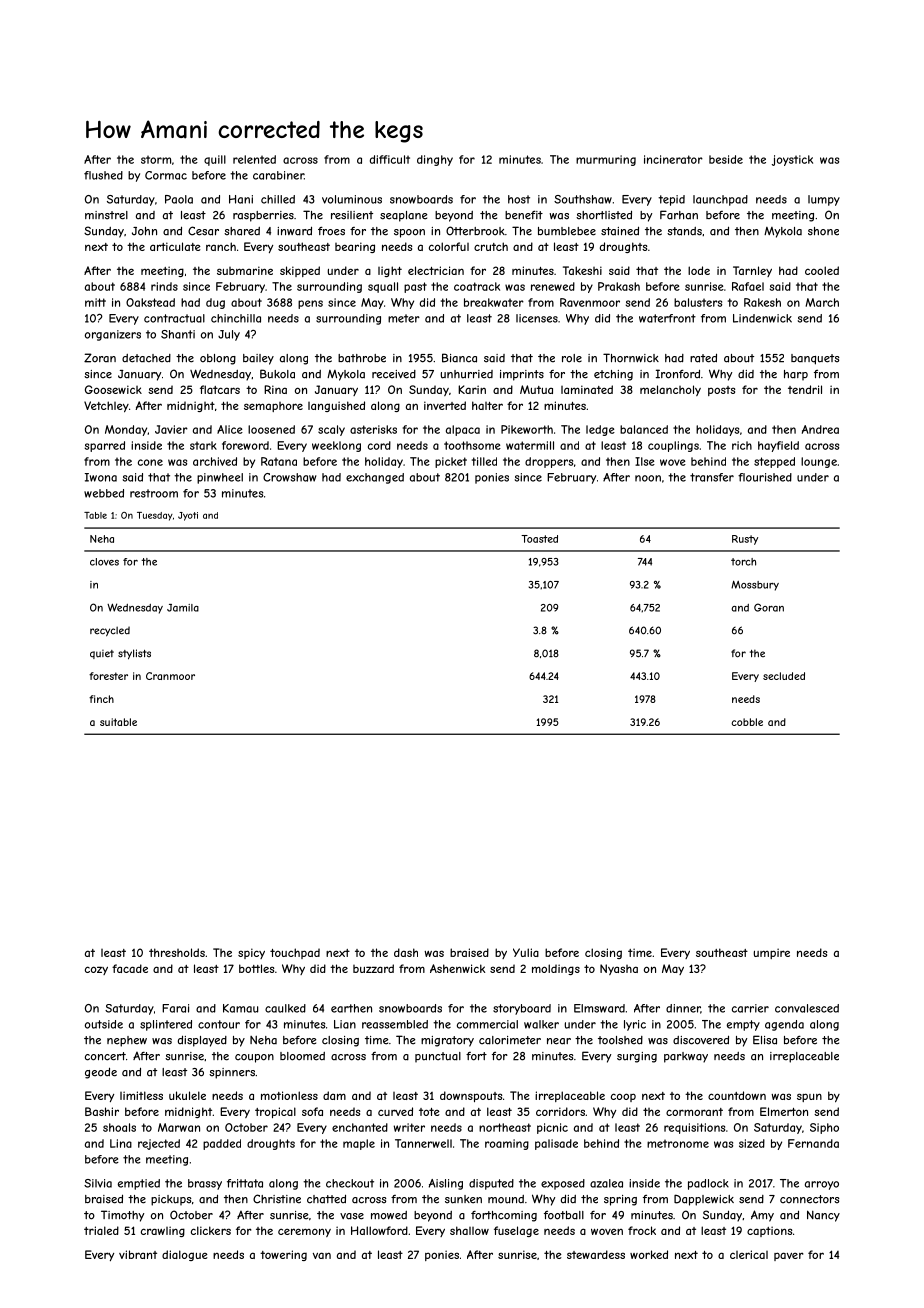  Describe the element at coordinates (747, 722) in the screenshot. I see `cobble` at that location.
